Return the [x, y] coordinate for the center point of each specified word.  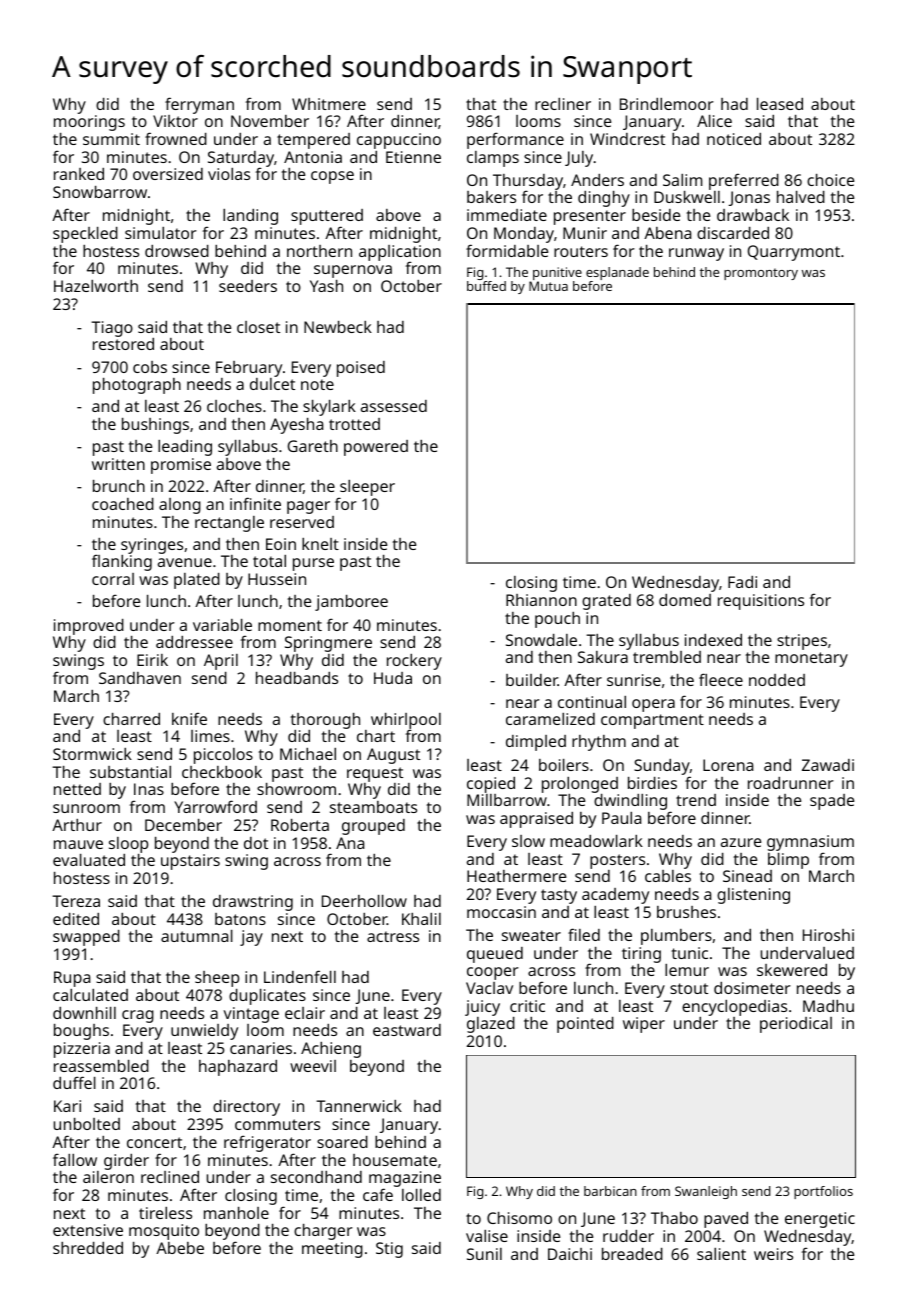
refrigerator [267, 1143]
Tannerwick [359, 1106]
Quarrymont [793, 253]
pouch [557, 620]
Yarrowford [215, 806]
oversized [168, 174]
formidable [507, 250]
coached [123, 504]
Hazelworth [96, 286]
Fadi [742, 582]
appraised [536, 820]
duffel [74, 1082]
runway [696, 254]
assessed [394, 406]
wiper [644, 1025]
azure [741, 842]
